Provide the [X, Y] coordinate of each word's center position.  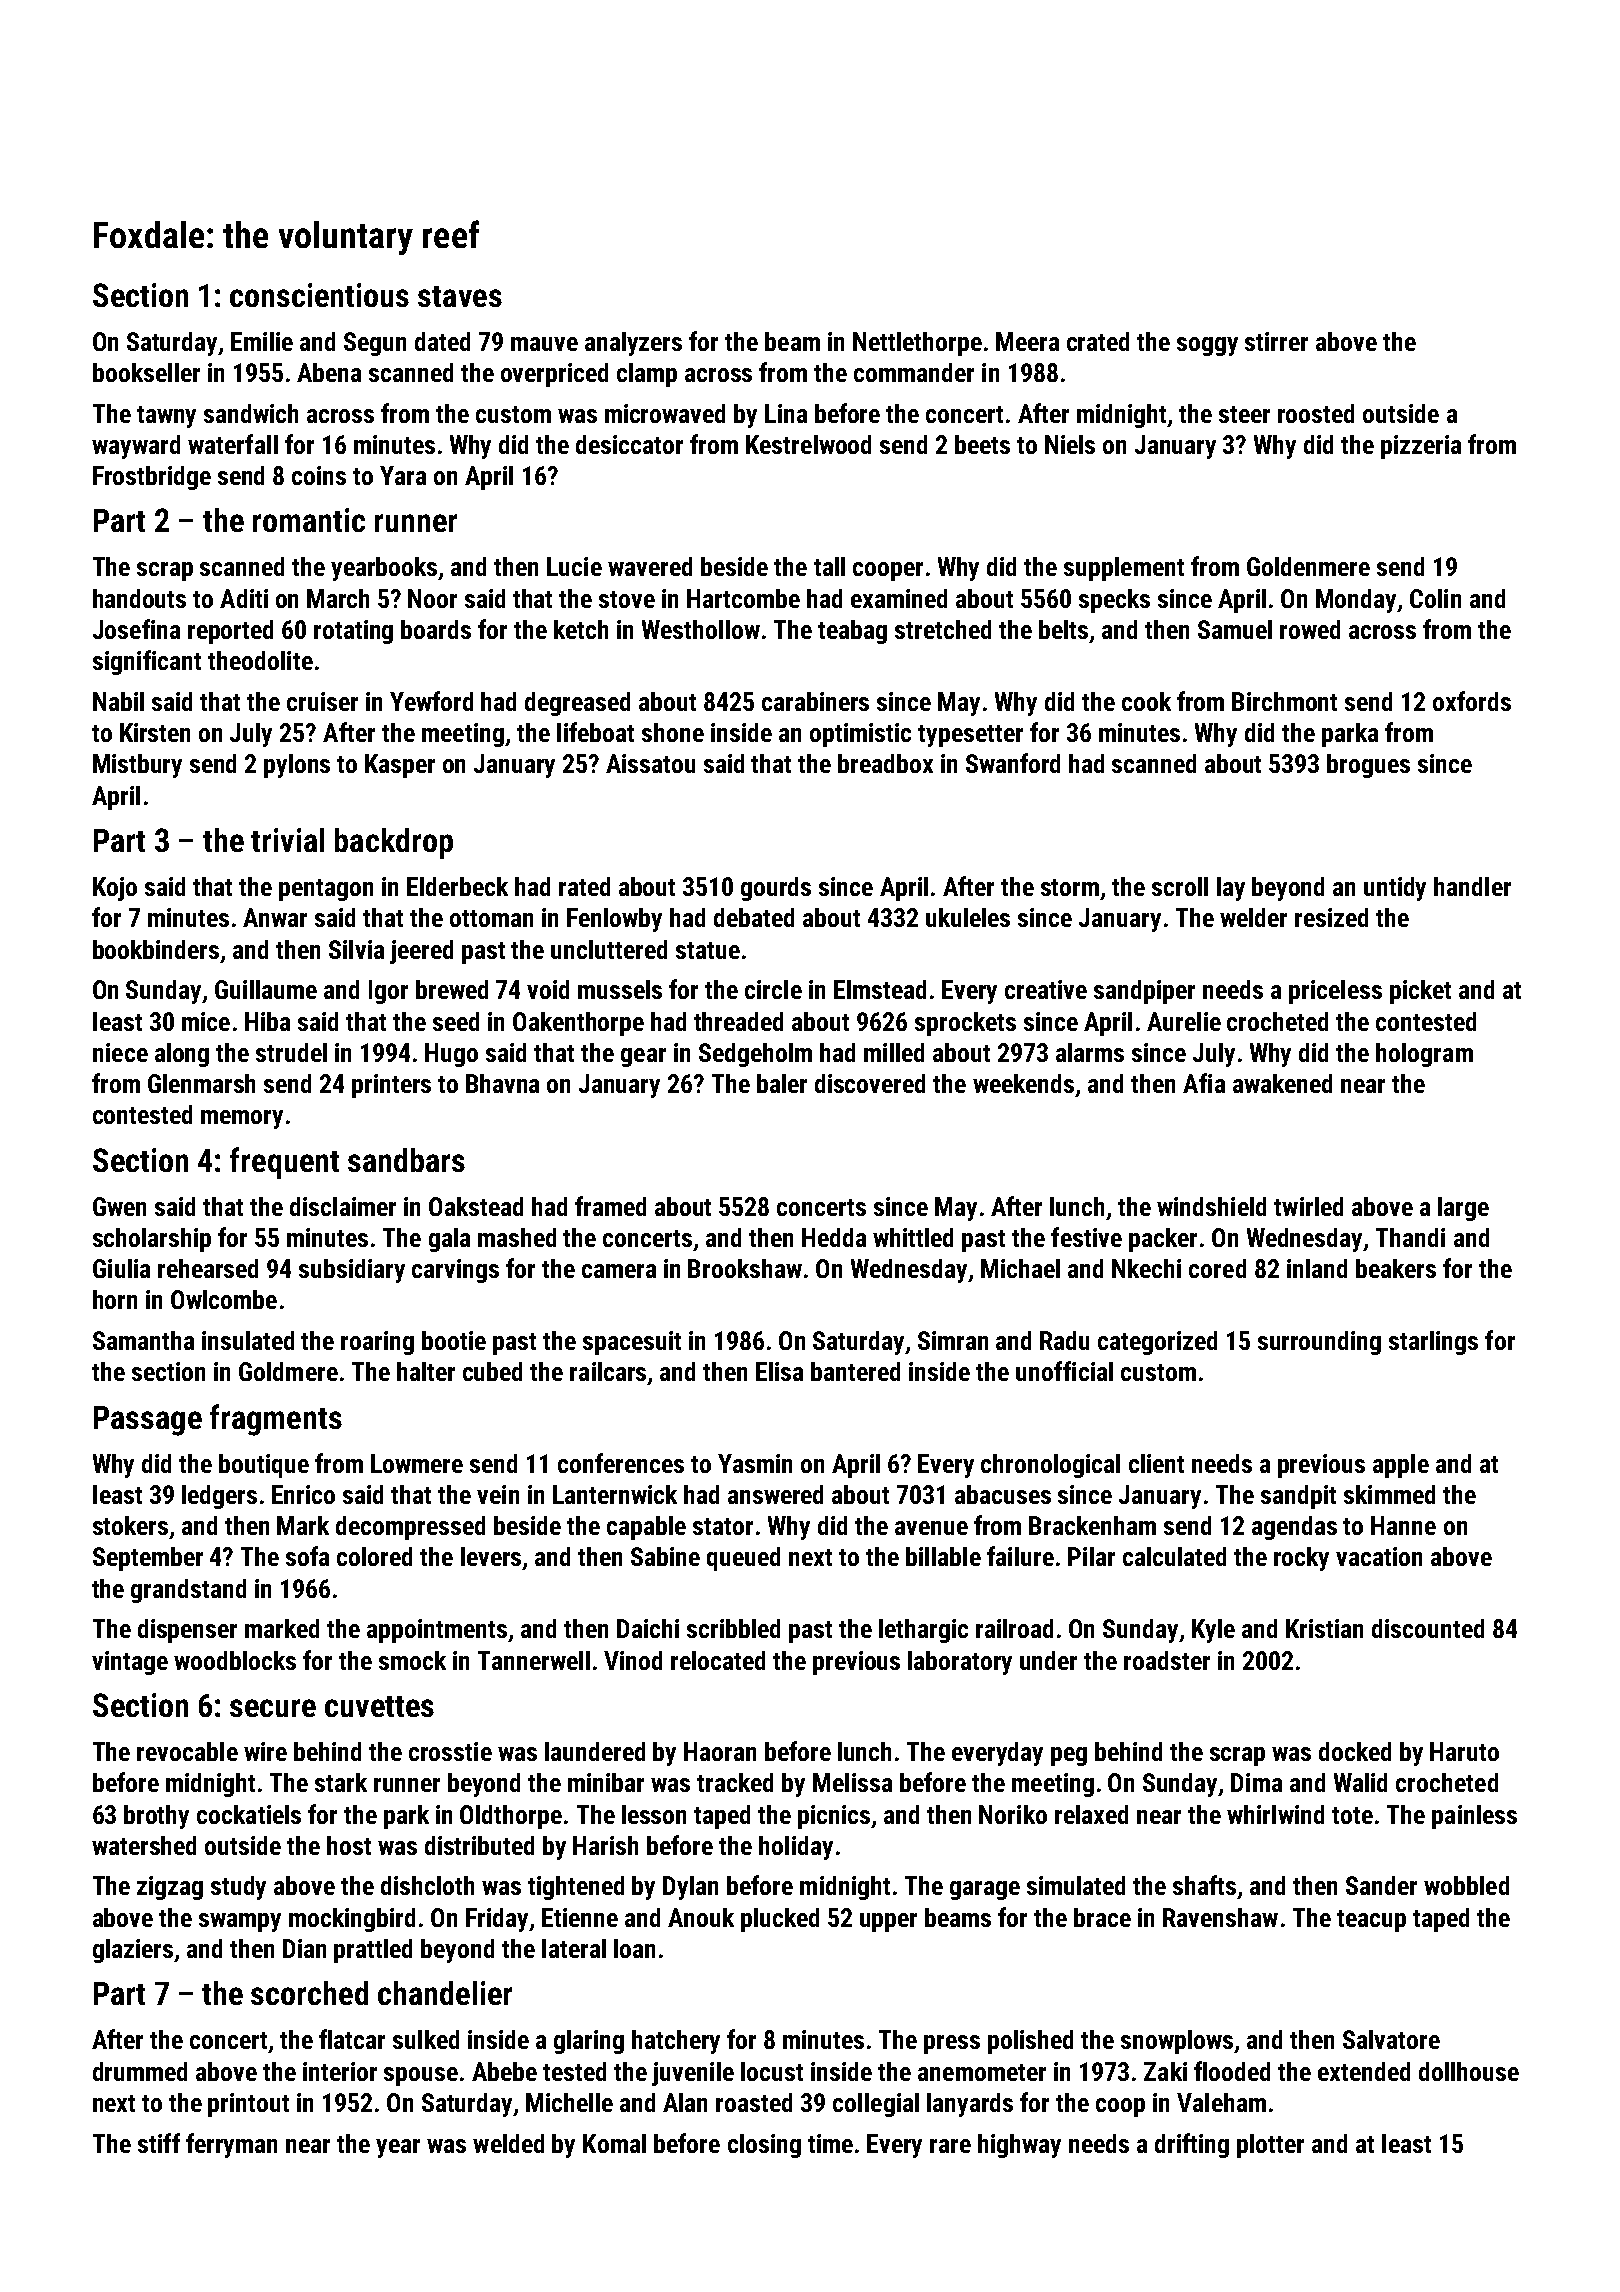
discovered [870, 1083]
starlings [1433, 1343]
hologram [1424, 1055]
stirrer [1276, 341]
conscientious [319, 295]
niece [120, 1052]
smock [412, 1660]
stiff [159, 2143]
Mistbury [137, 766]
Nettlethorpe [917, 344]
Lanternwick [615, 1494]
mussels [620, 989]
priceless [1335, 992]
